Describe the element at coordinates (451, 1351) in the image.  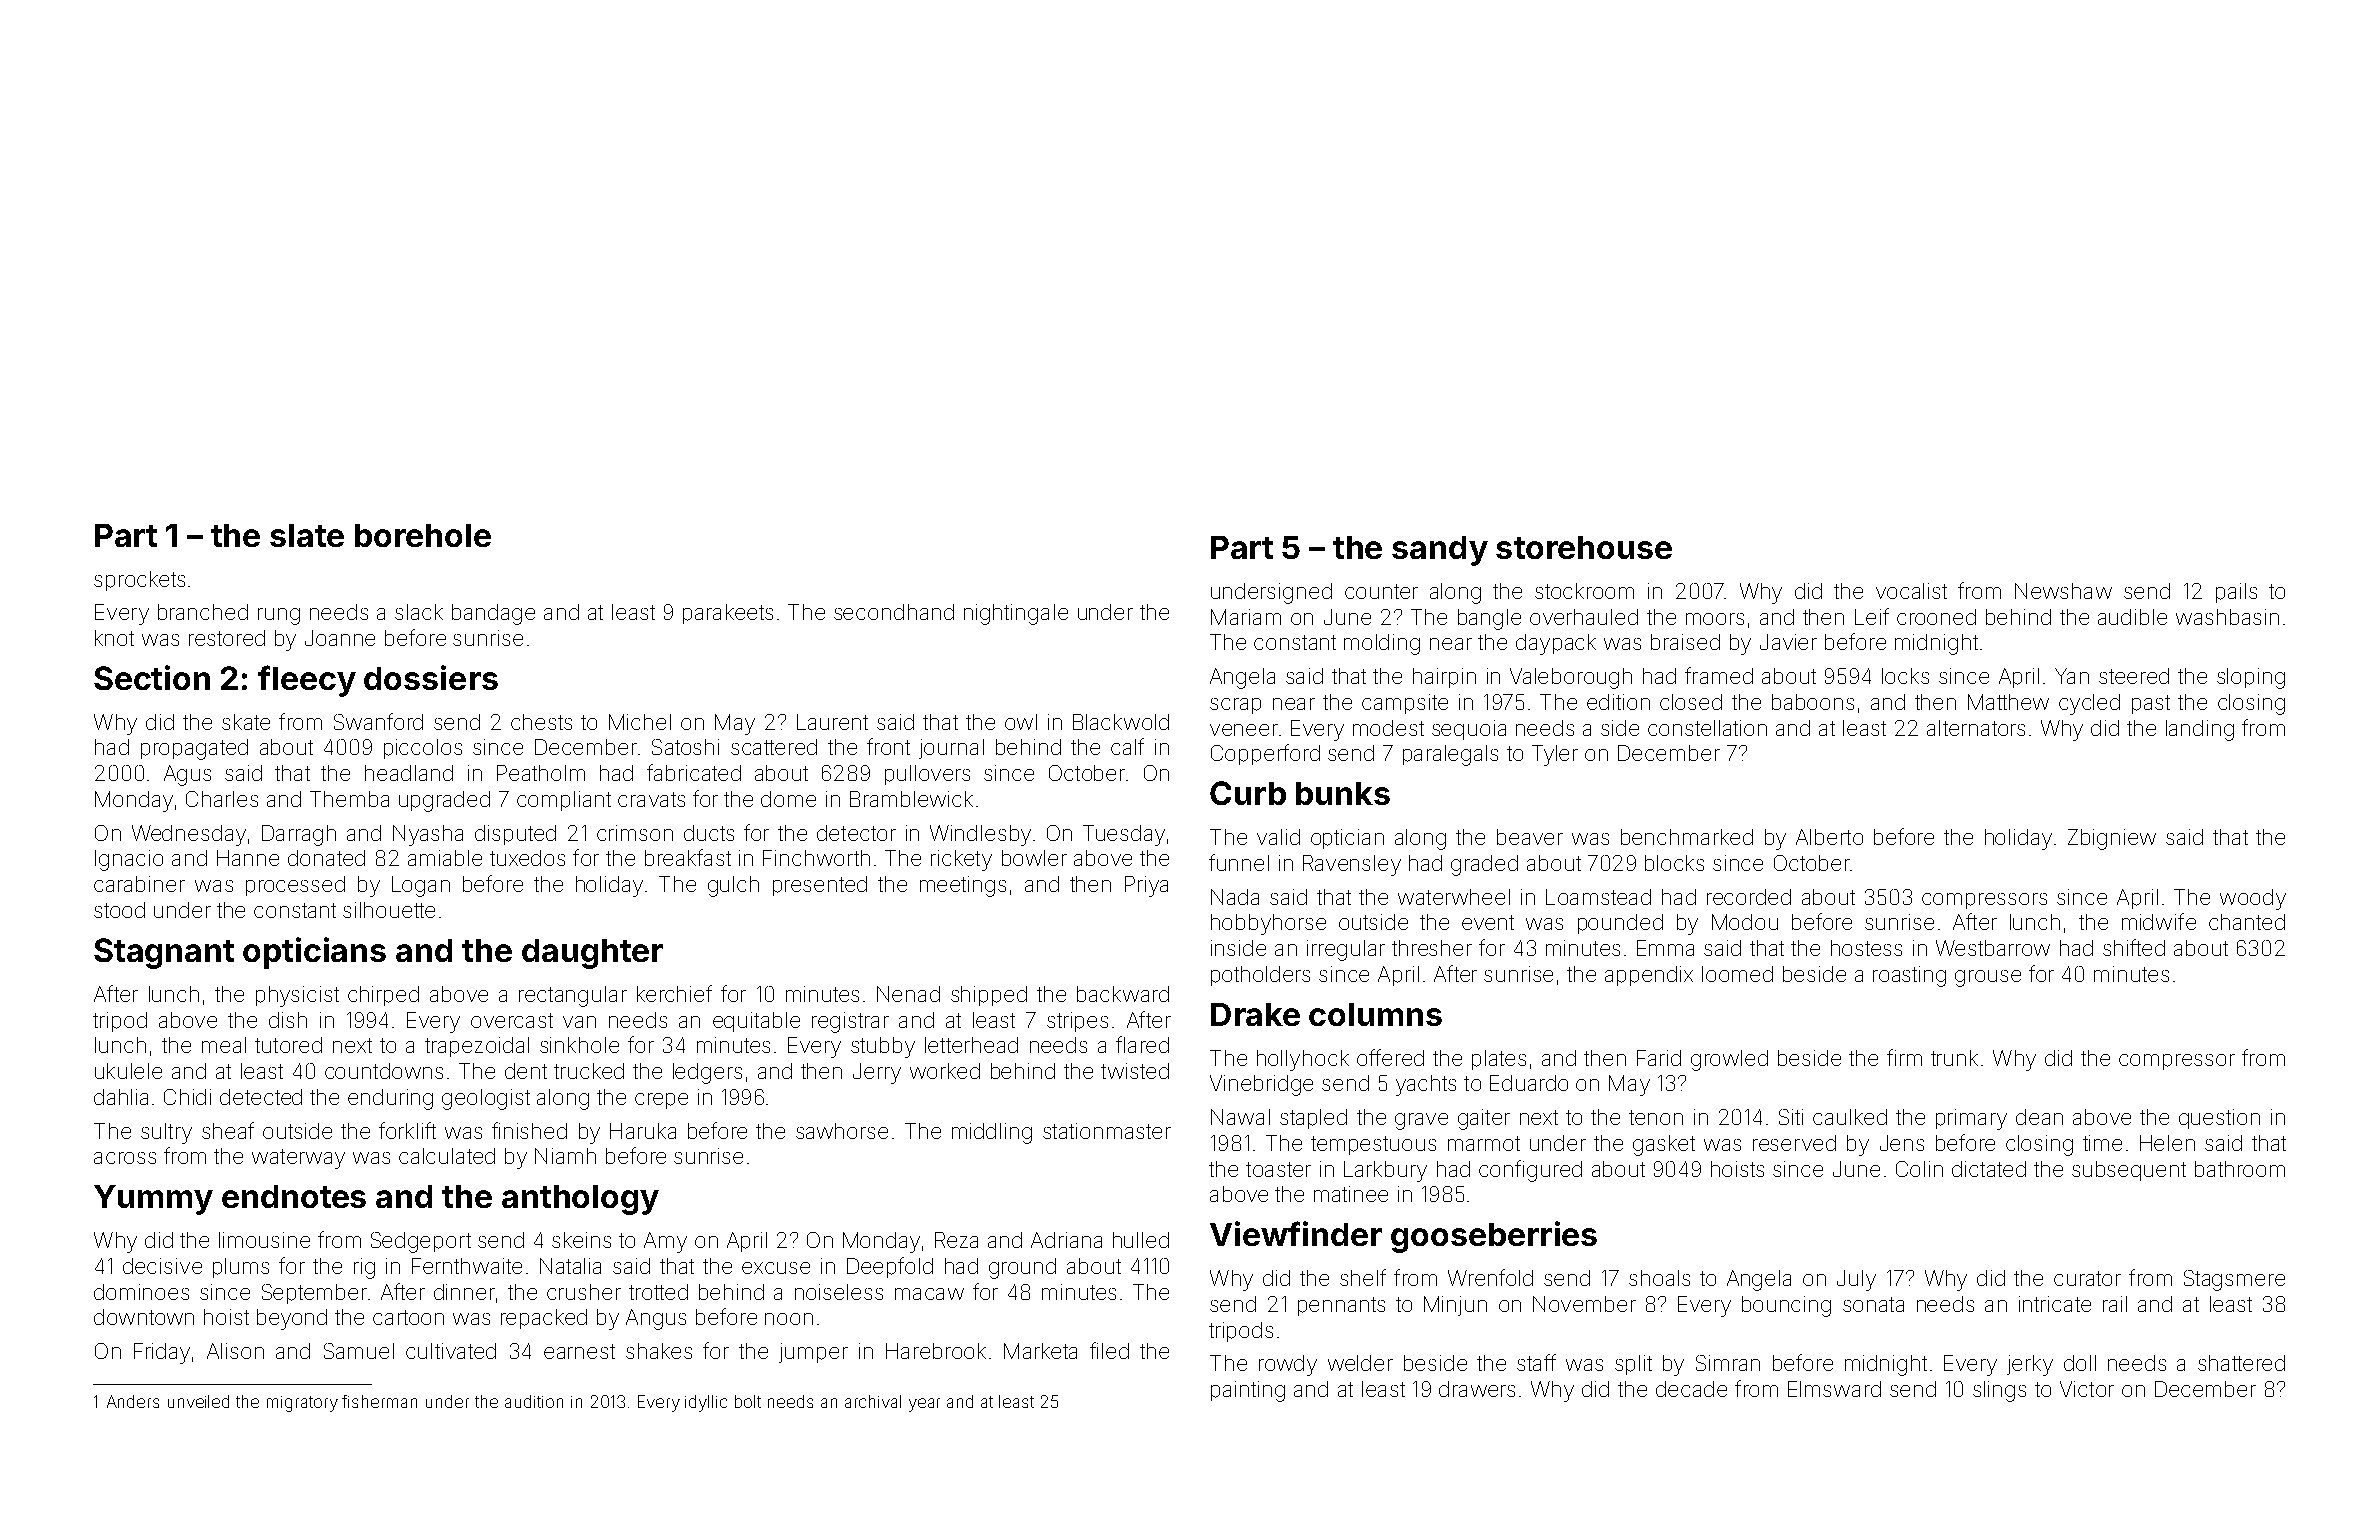
I see `cultivated` at that location.
